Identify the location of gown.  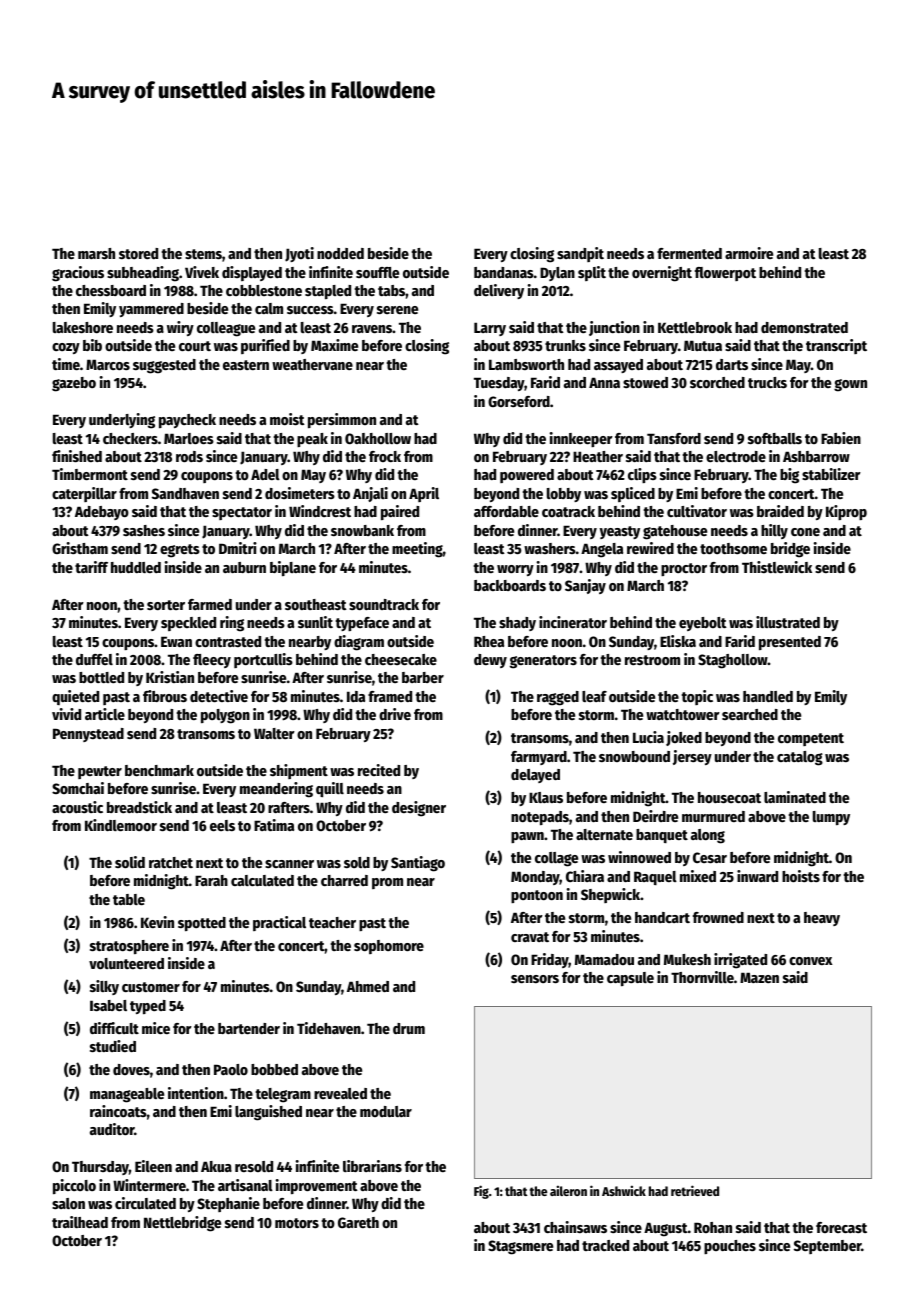
(850, 385).
